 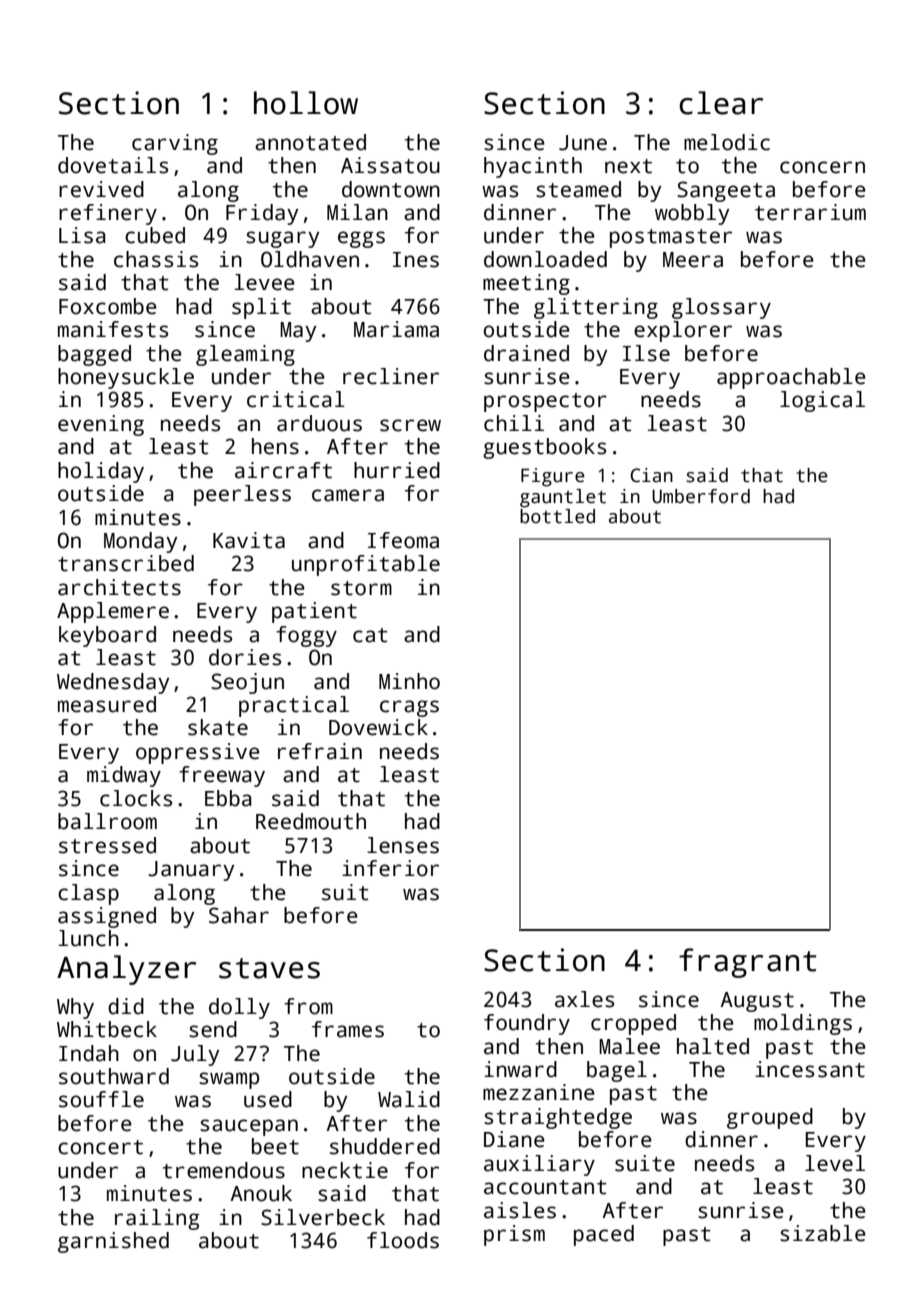 I want to click on garnished, so click(x=113, y=1242).
